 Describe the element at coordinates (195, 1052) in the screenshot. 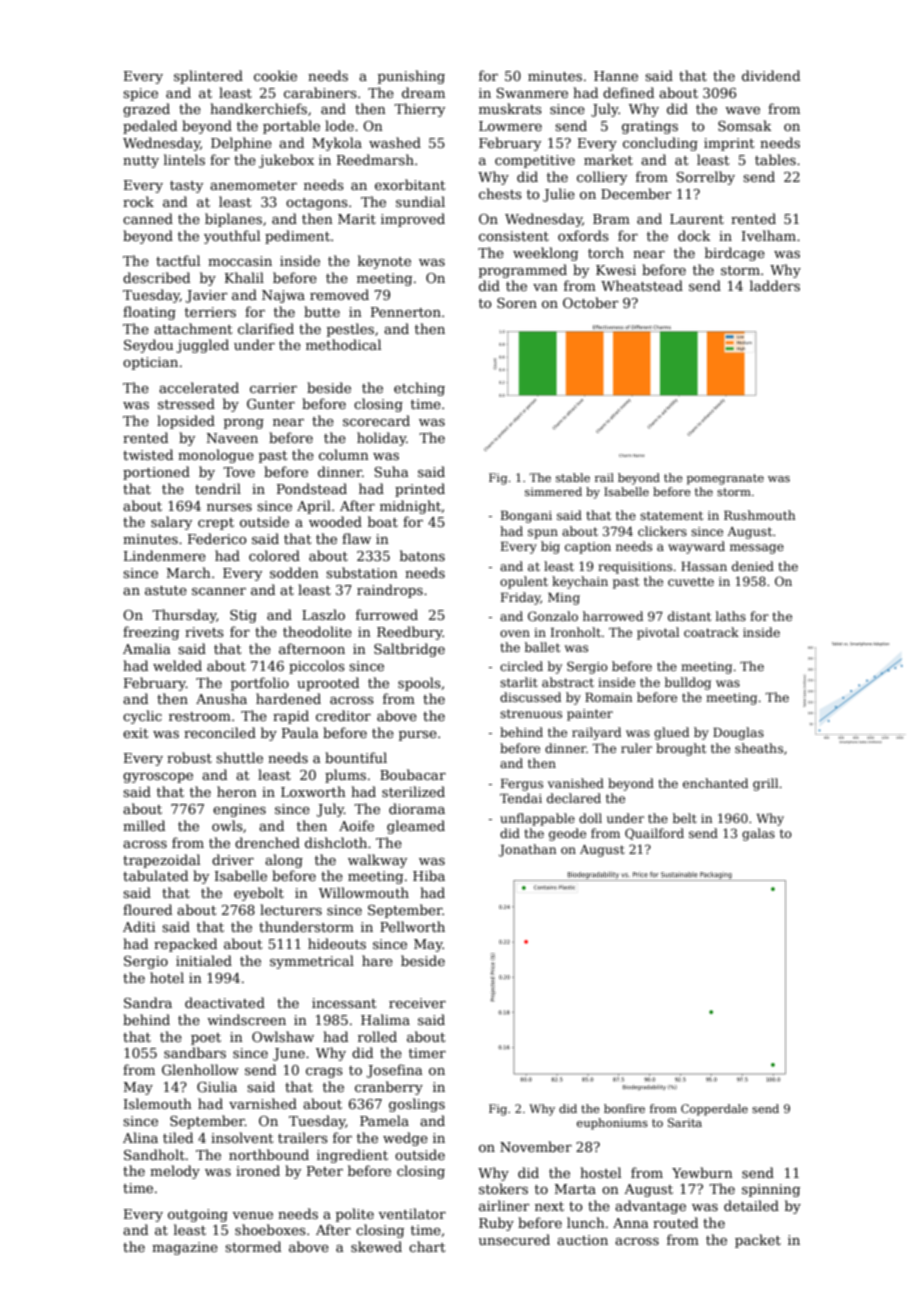

I see `sandbars` at that location.
